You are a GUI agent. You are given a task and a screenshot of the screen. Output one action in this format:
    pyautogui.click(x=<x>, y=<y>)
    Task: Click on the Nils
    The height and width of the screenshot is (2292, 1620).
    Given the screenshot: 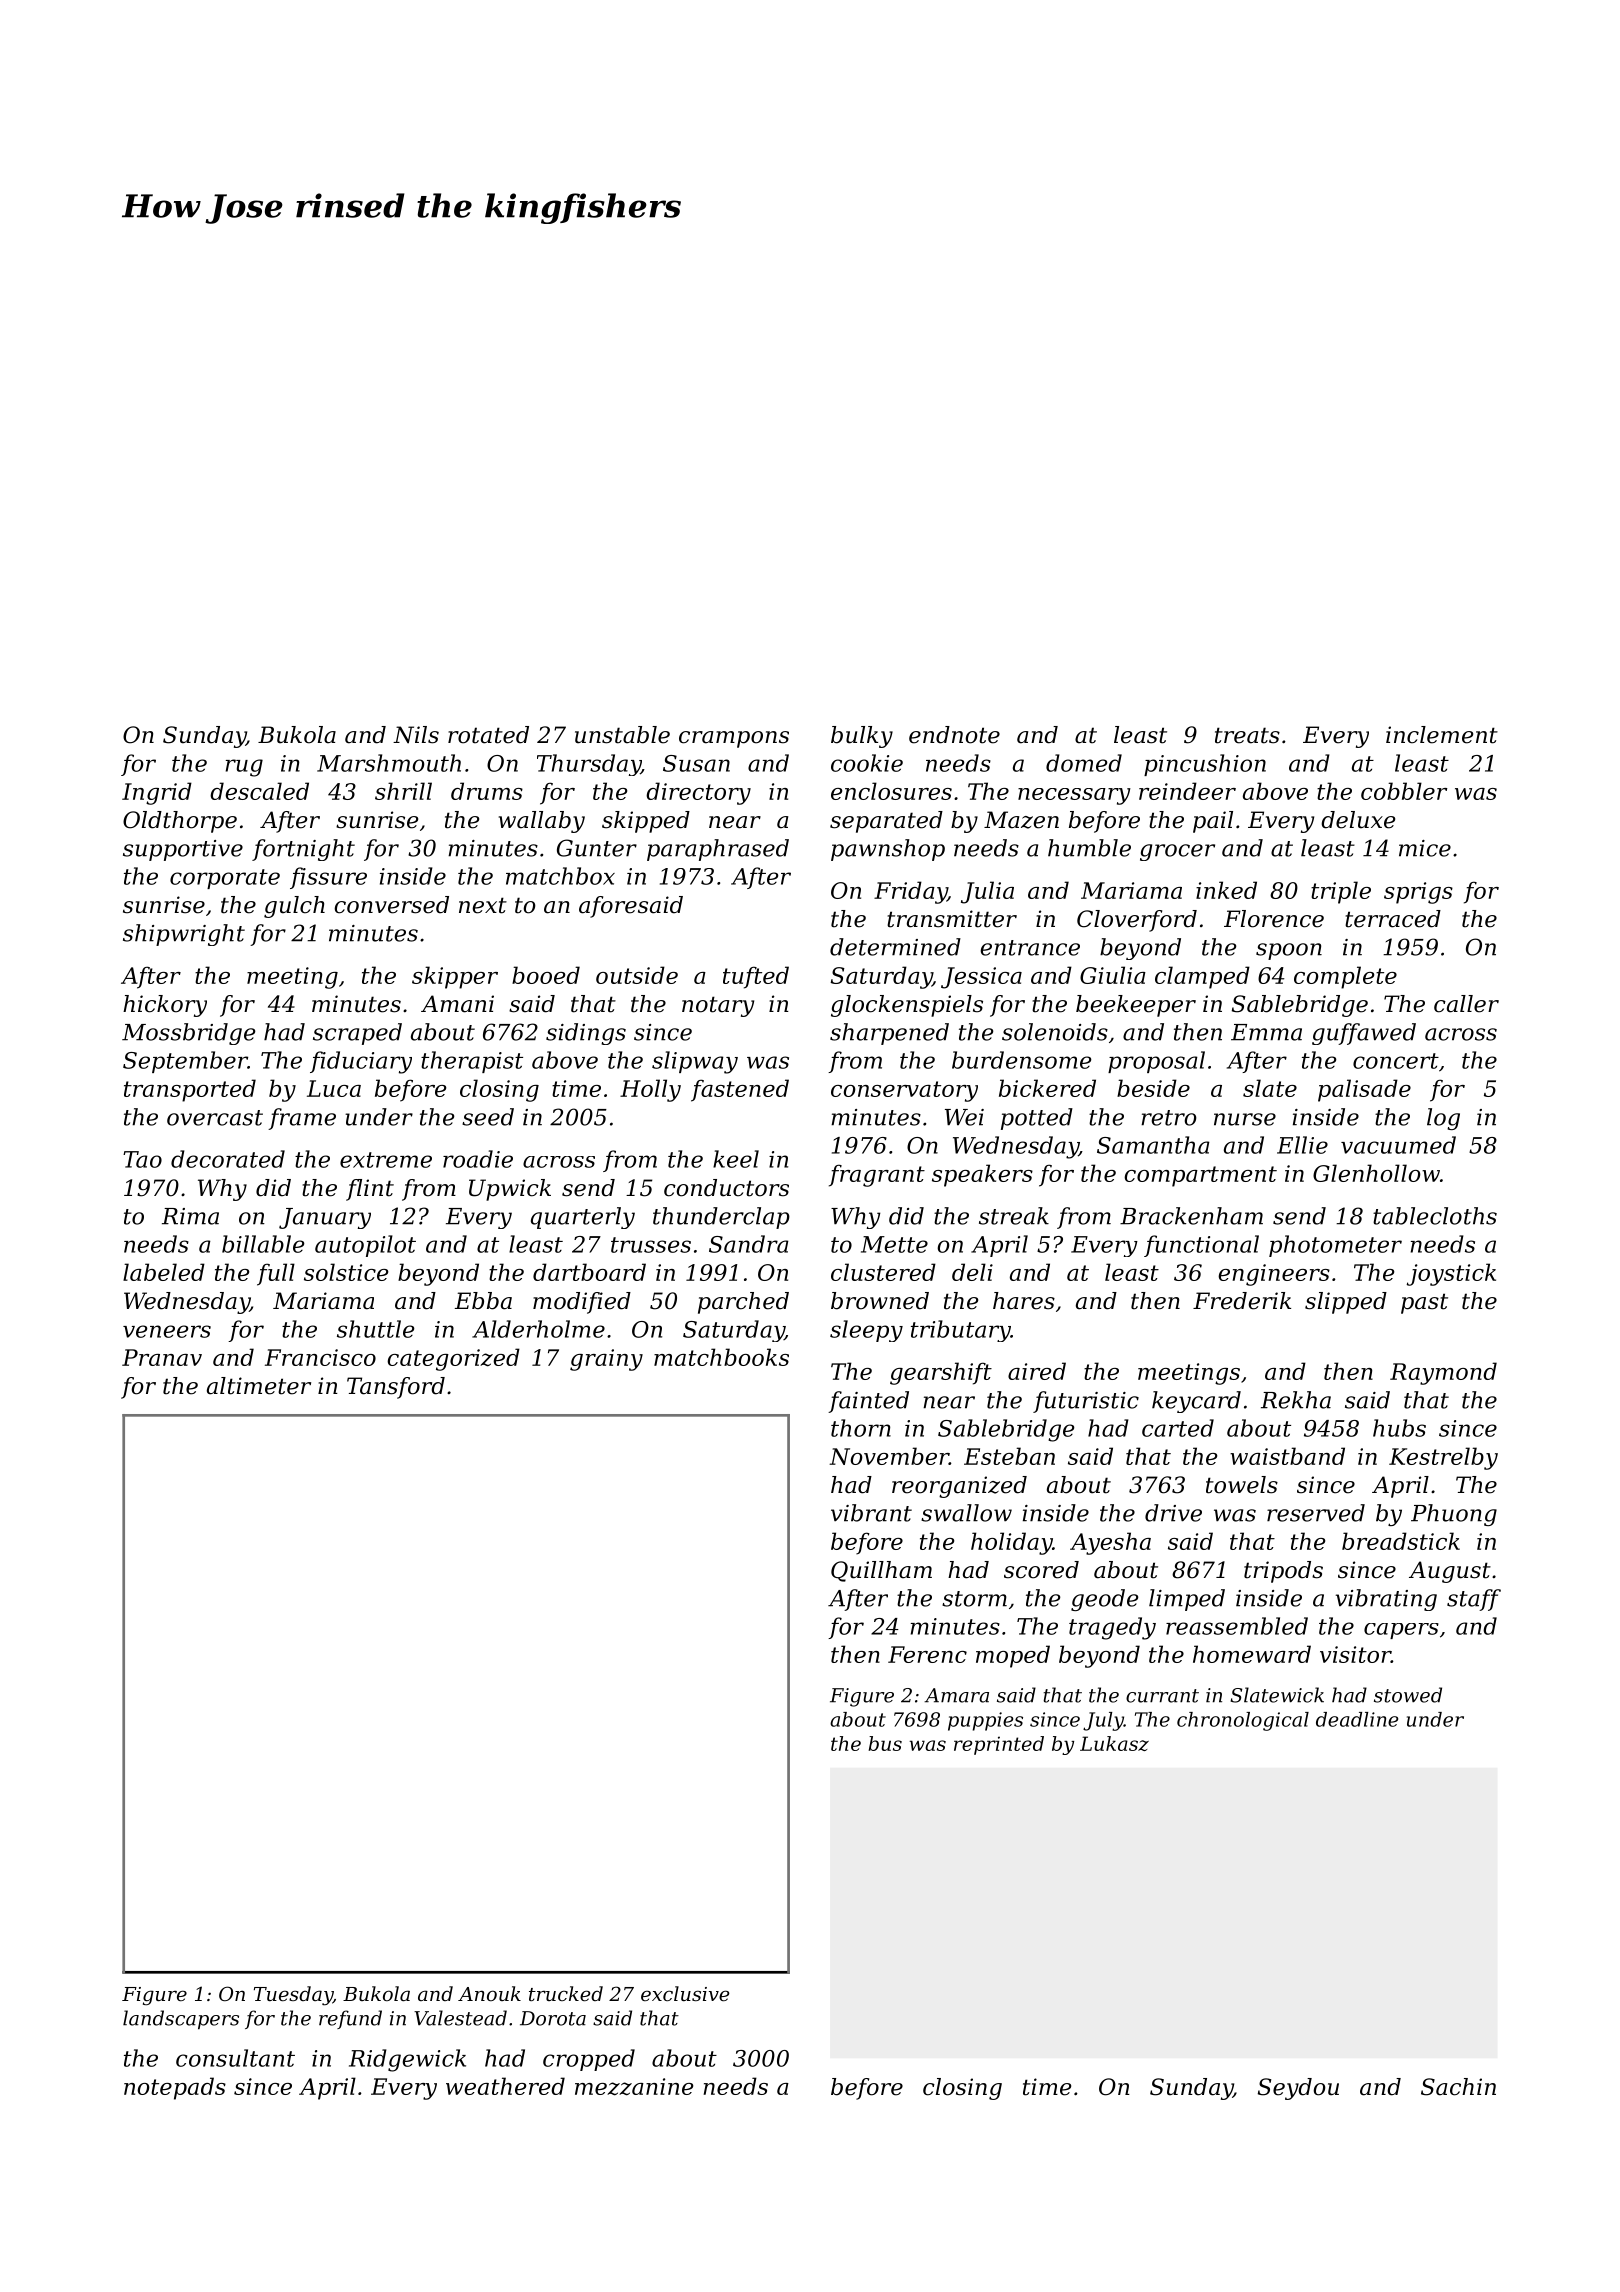 What is the action you would take?
    pyautogui.click(x=416, y=735)
